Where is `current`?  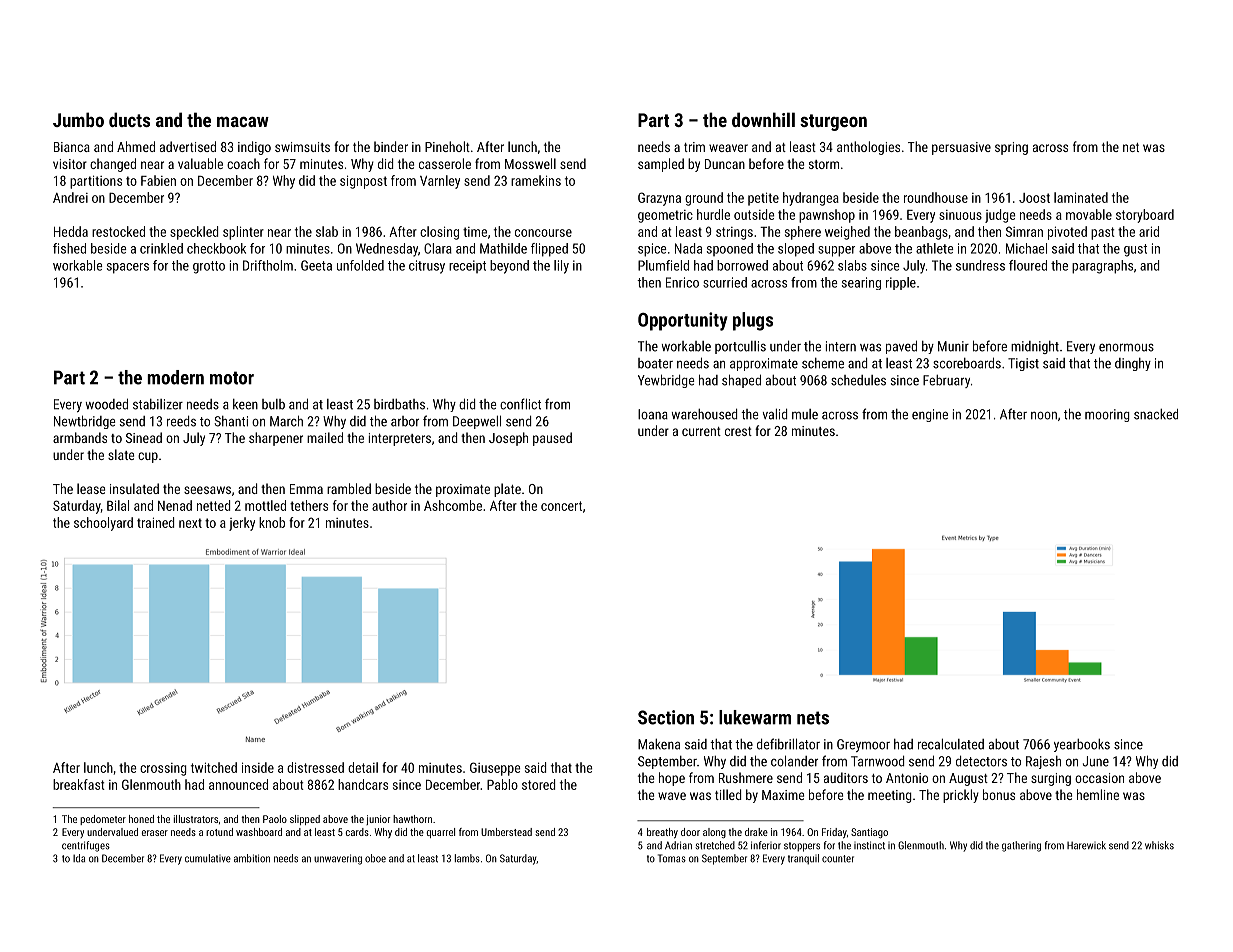 current is located at coordinates (701, 431).
